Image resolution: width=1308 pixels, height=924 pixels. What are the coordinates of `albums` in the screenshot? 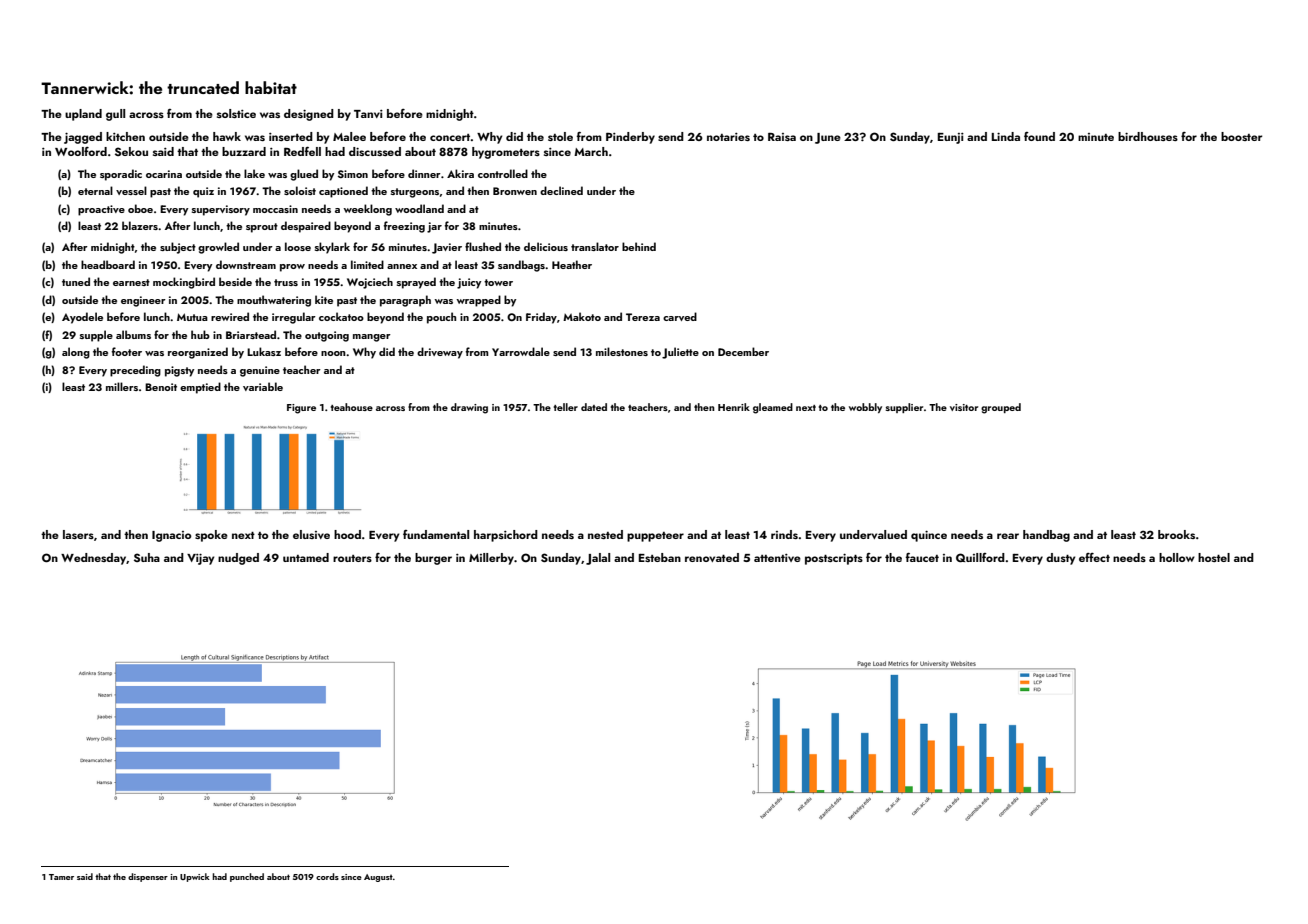 It's located at (133, 334).
